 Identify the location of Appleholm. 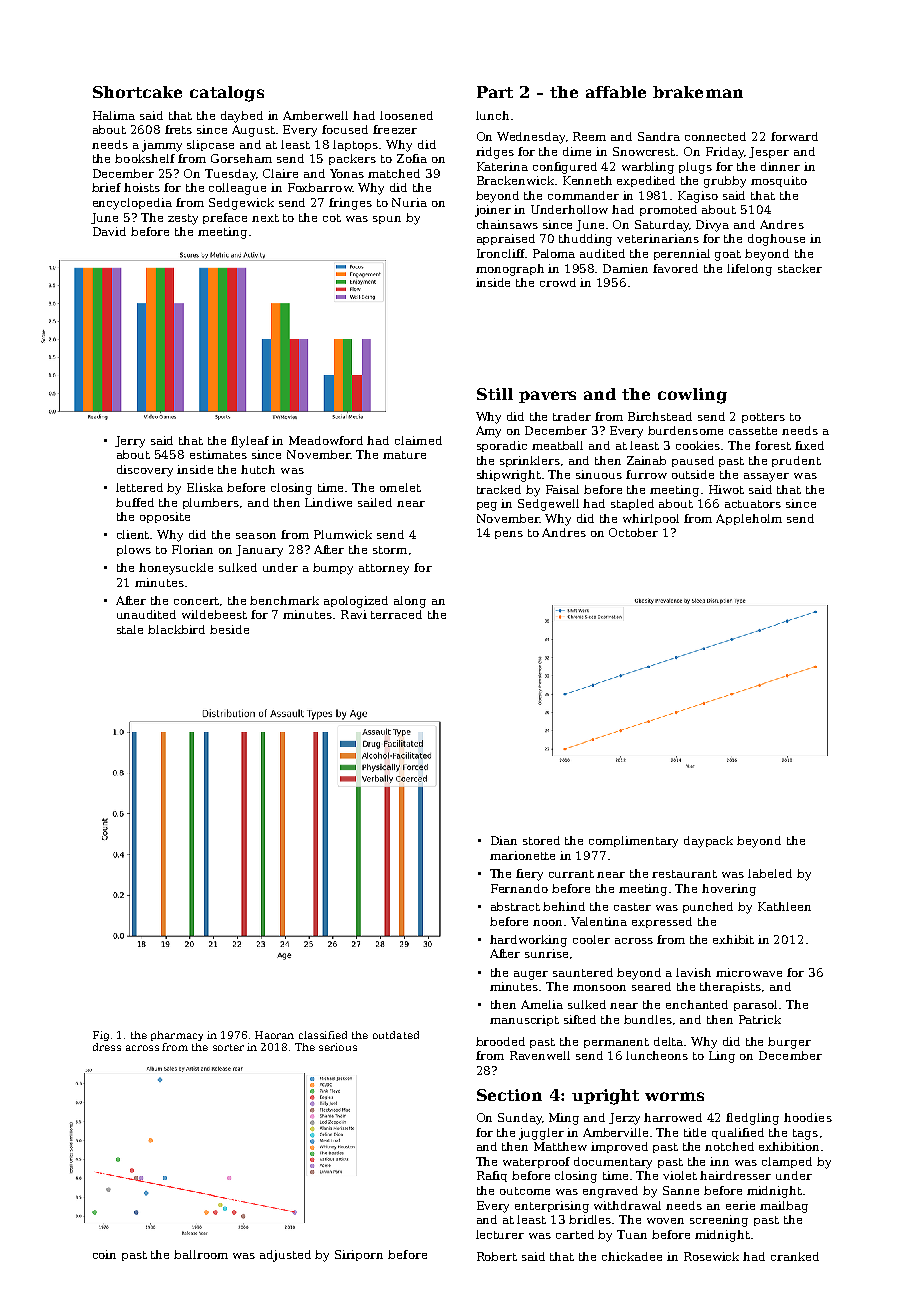
(749, 519).
